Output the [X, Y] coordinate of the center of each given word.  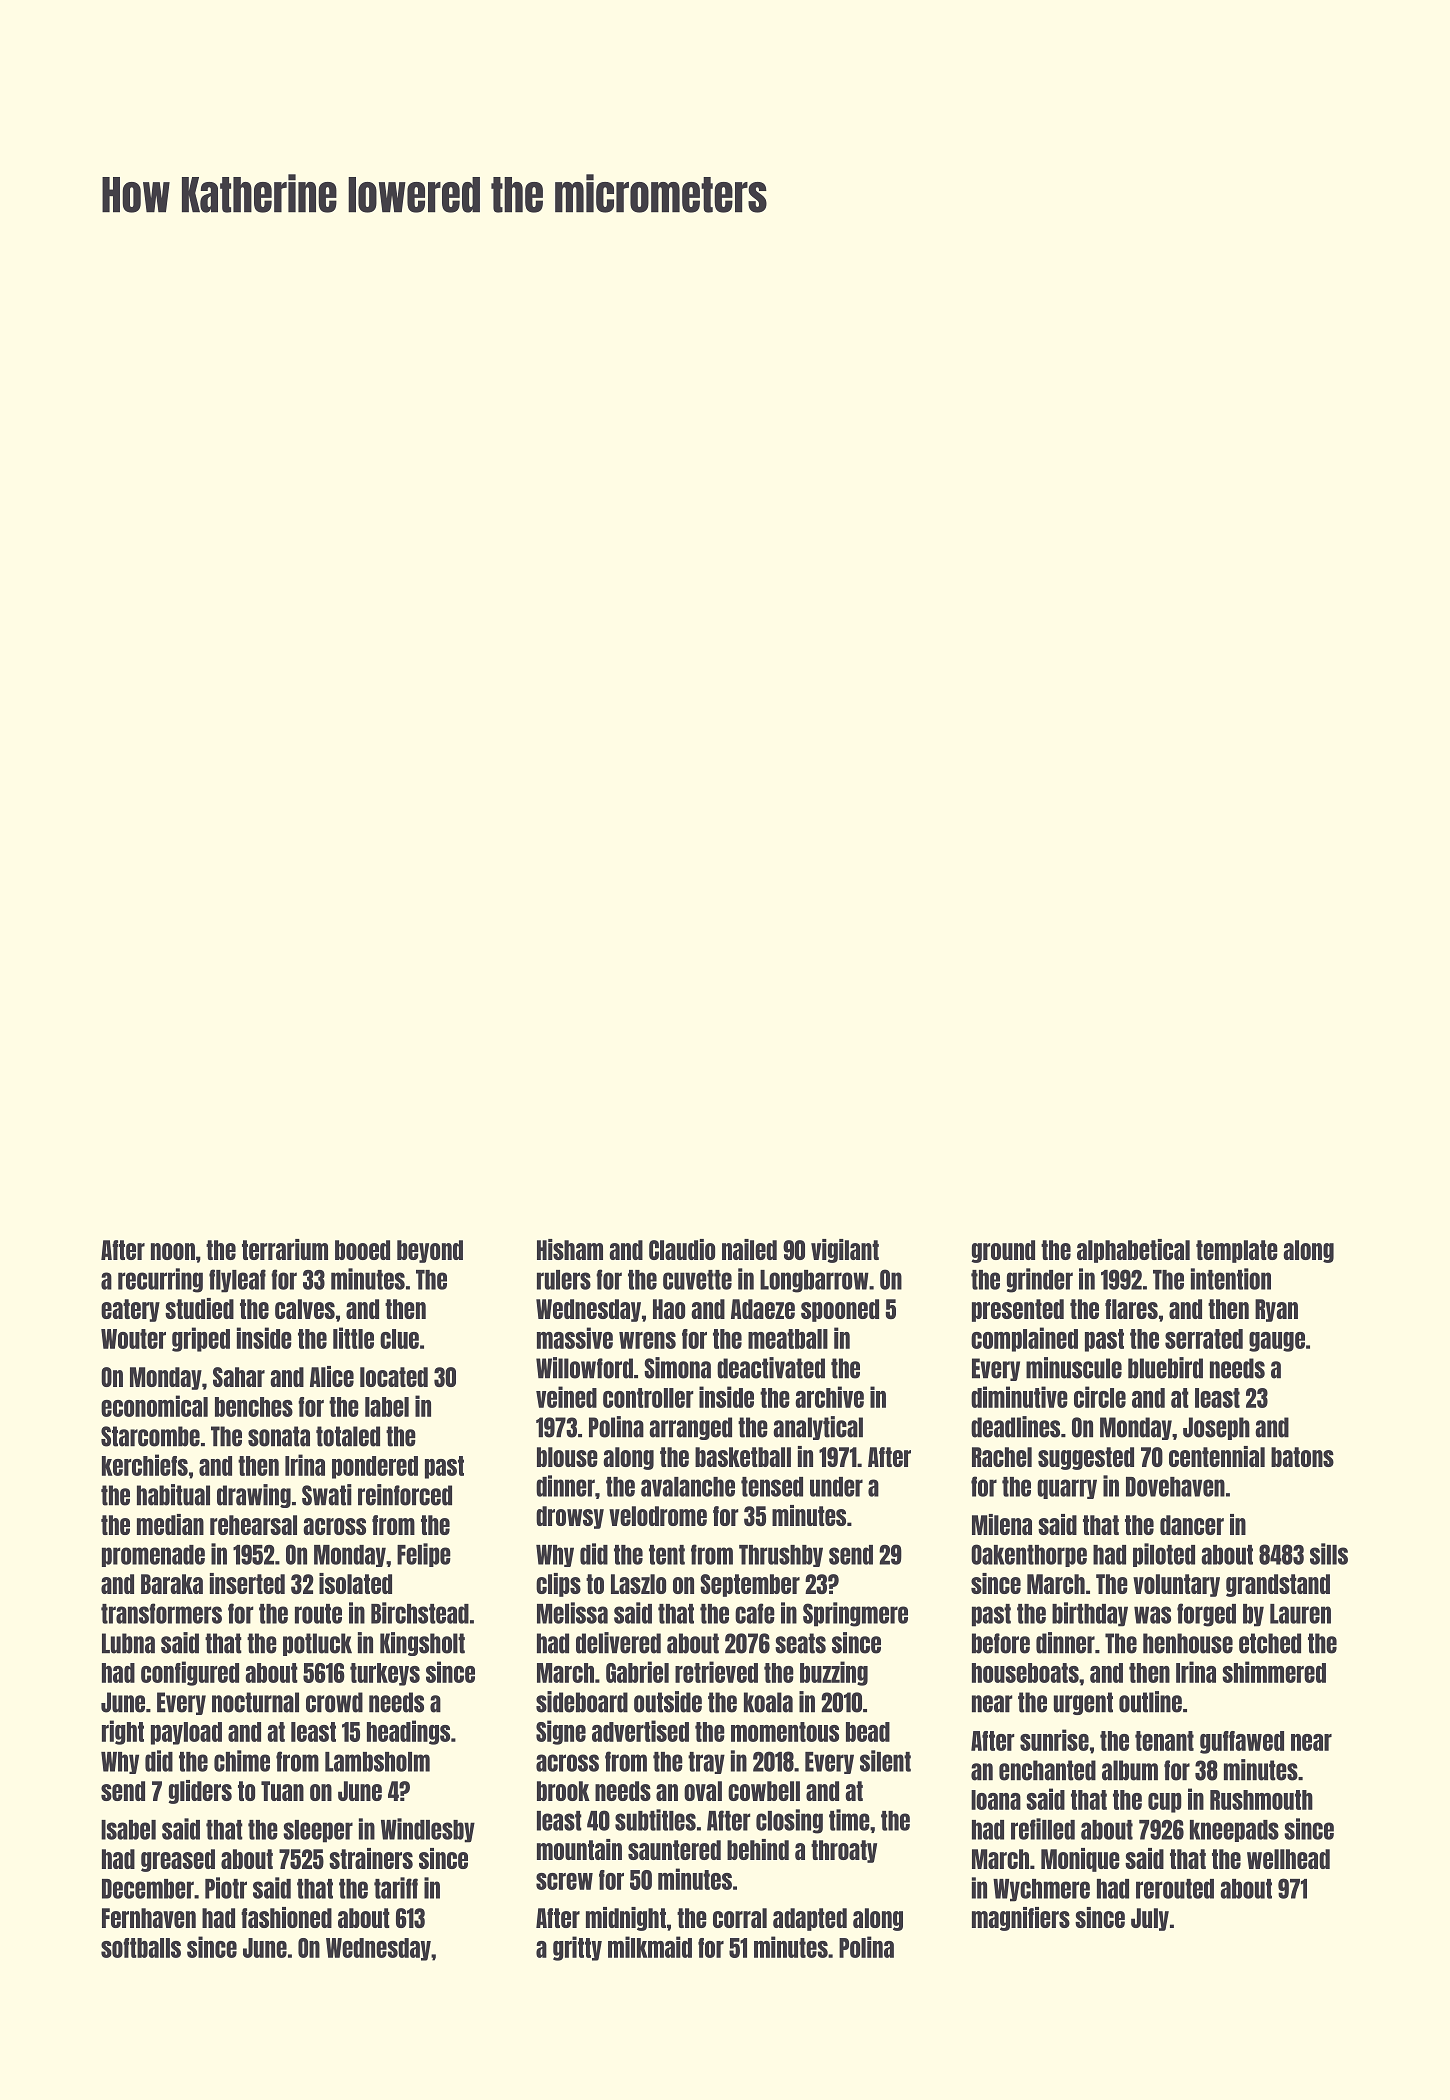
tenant [1164, 1741]
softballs [141, 1948]
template [1237, 1251]
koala [768, 1702]
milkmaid [650, 1947]
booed [362, 1250]
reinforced [405, 1495]
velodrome [658, 1516]
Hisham [570, 1249]
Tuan [282, 1791]
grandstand [1278, 1585]
